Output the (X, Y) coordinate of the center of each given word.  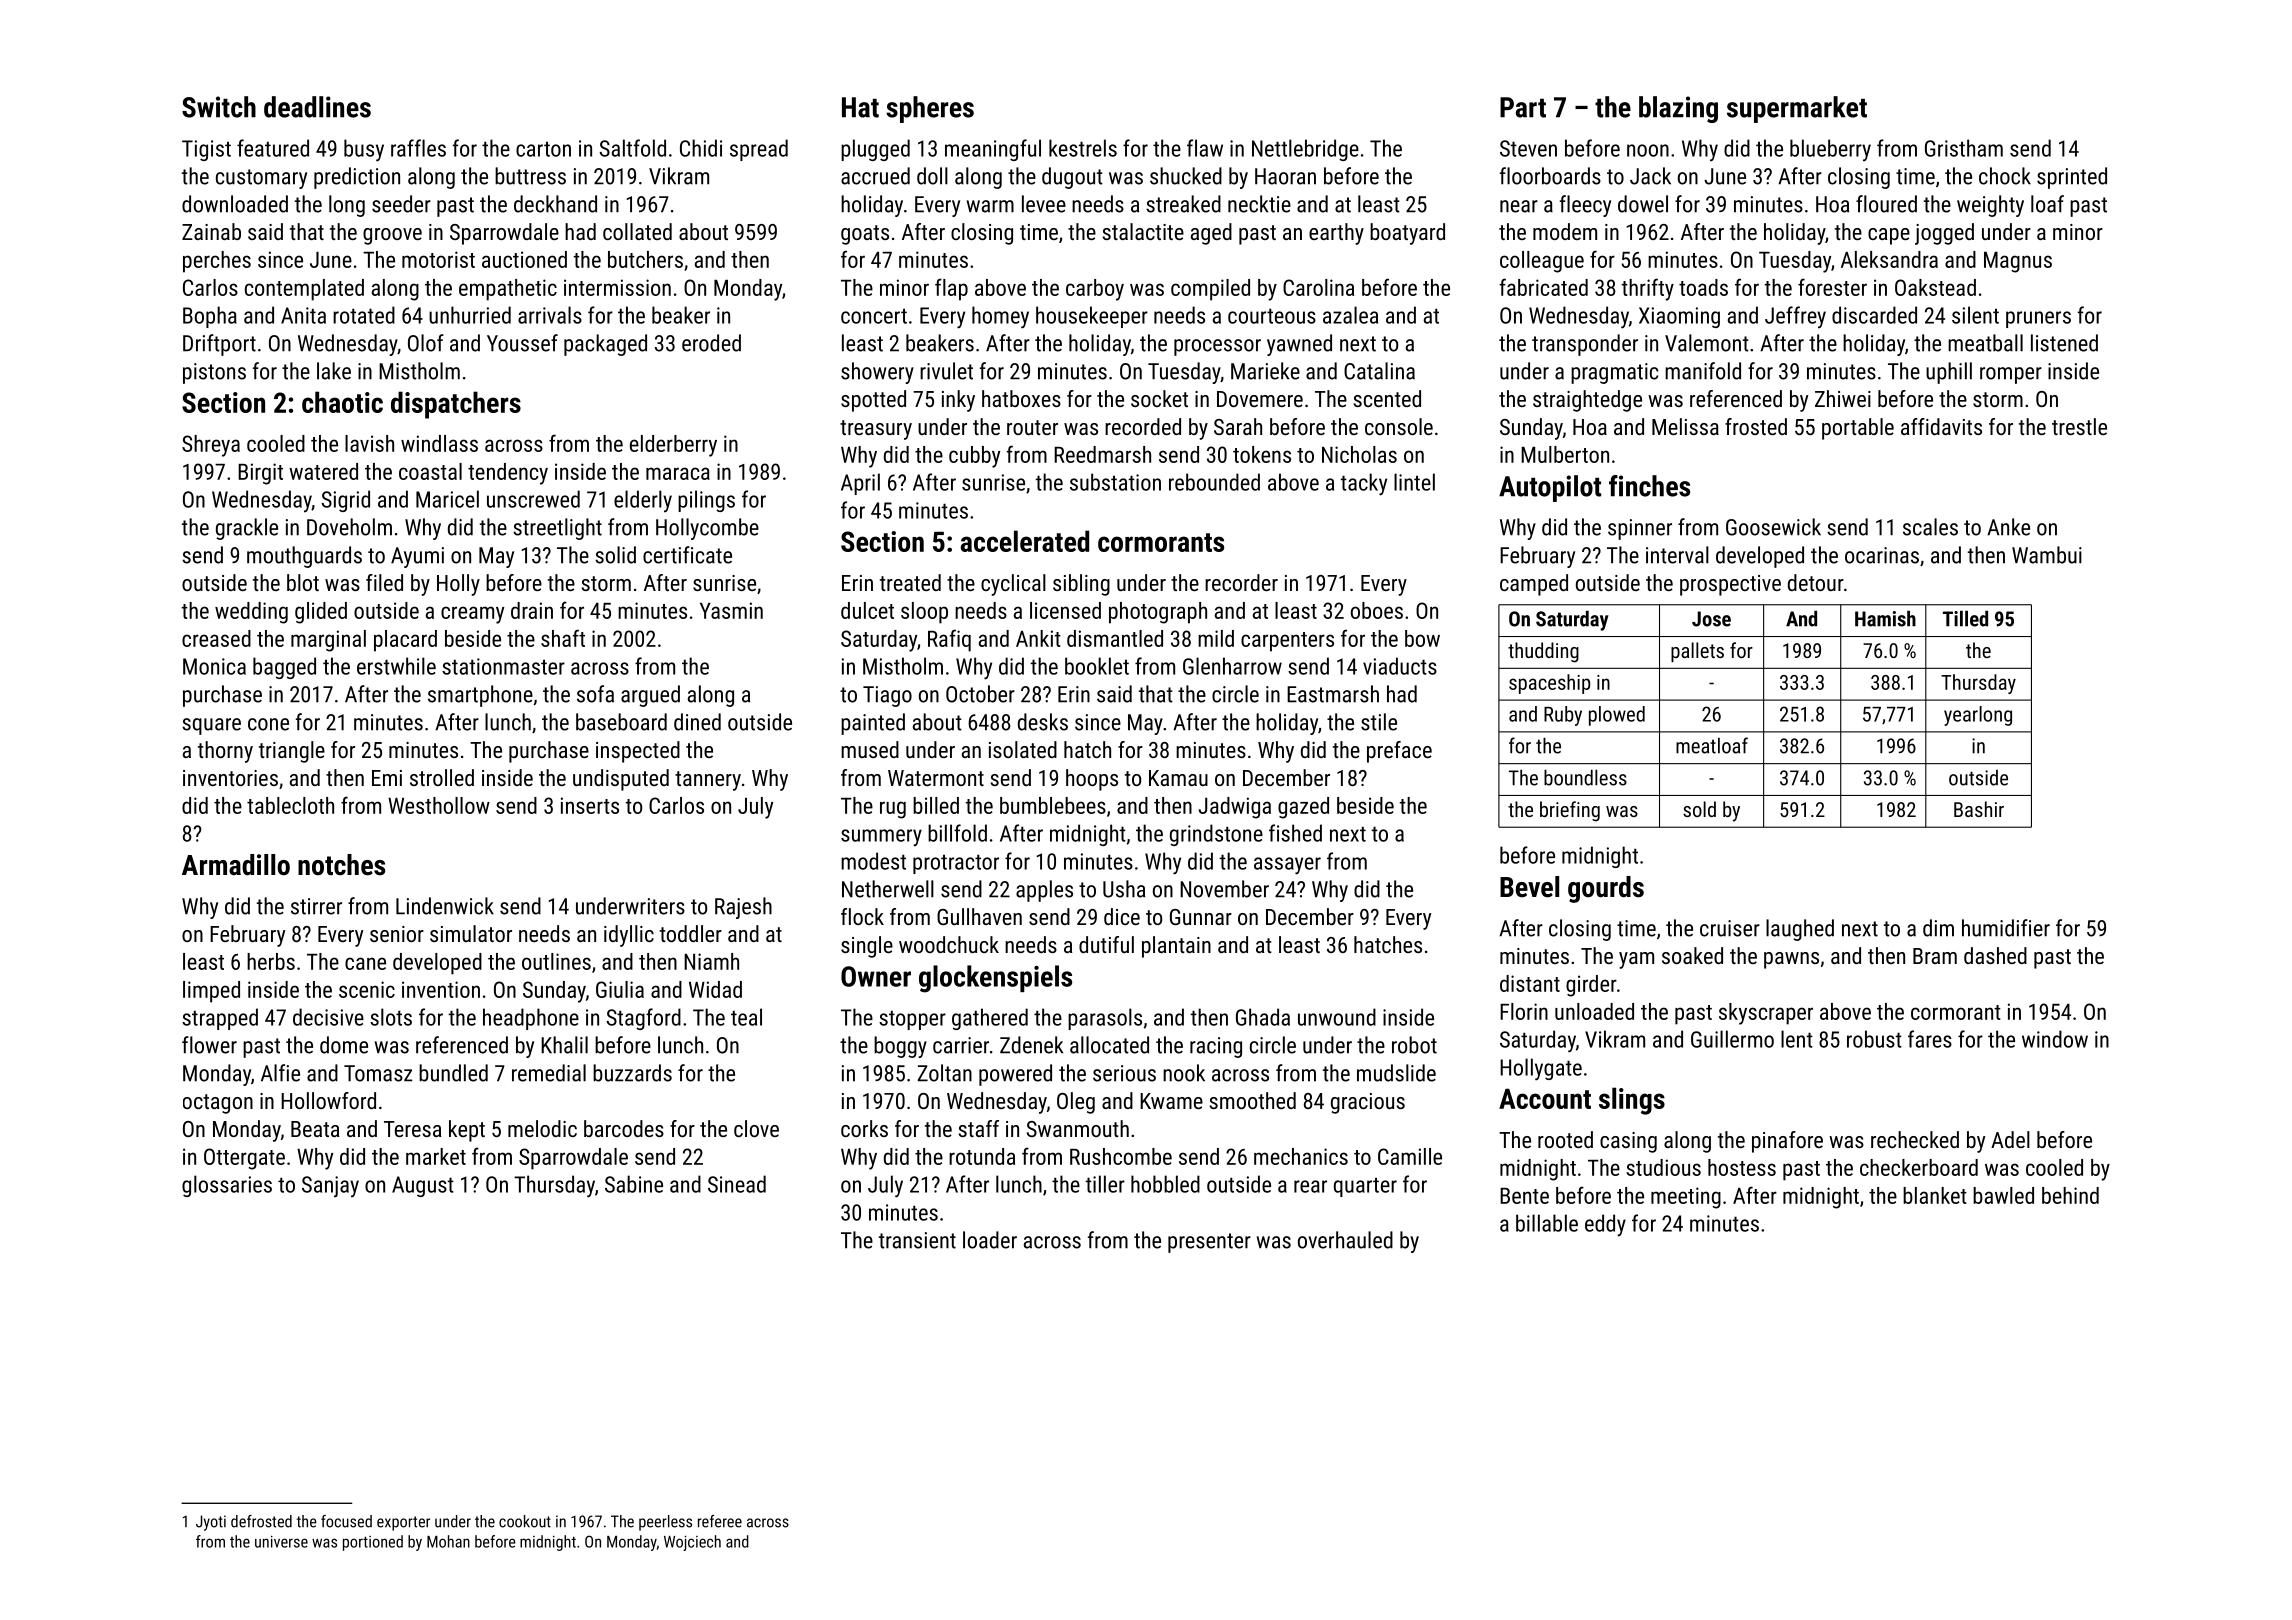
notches (341, 865)
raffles (418, 148)
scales (1930, 527)
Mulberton (1565, 454)
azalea (1350, 315)
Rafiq (949, 640)
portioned (373, 1543)
